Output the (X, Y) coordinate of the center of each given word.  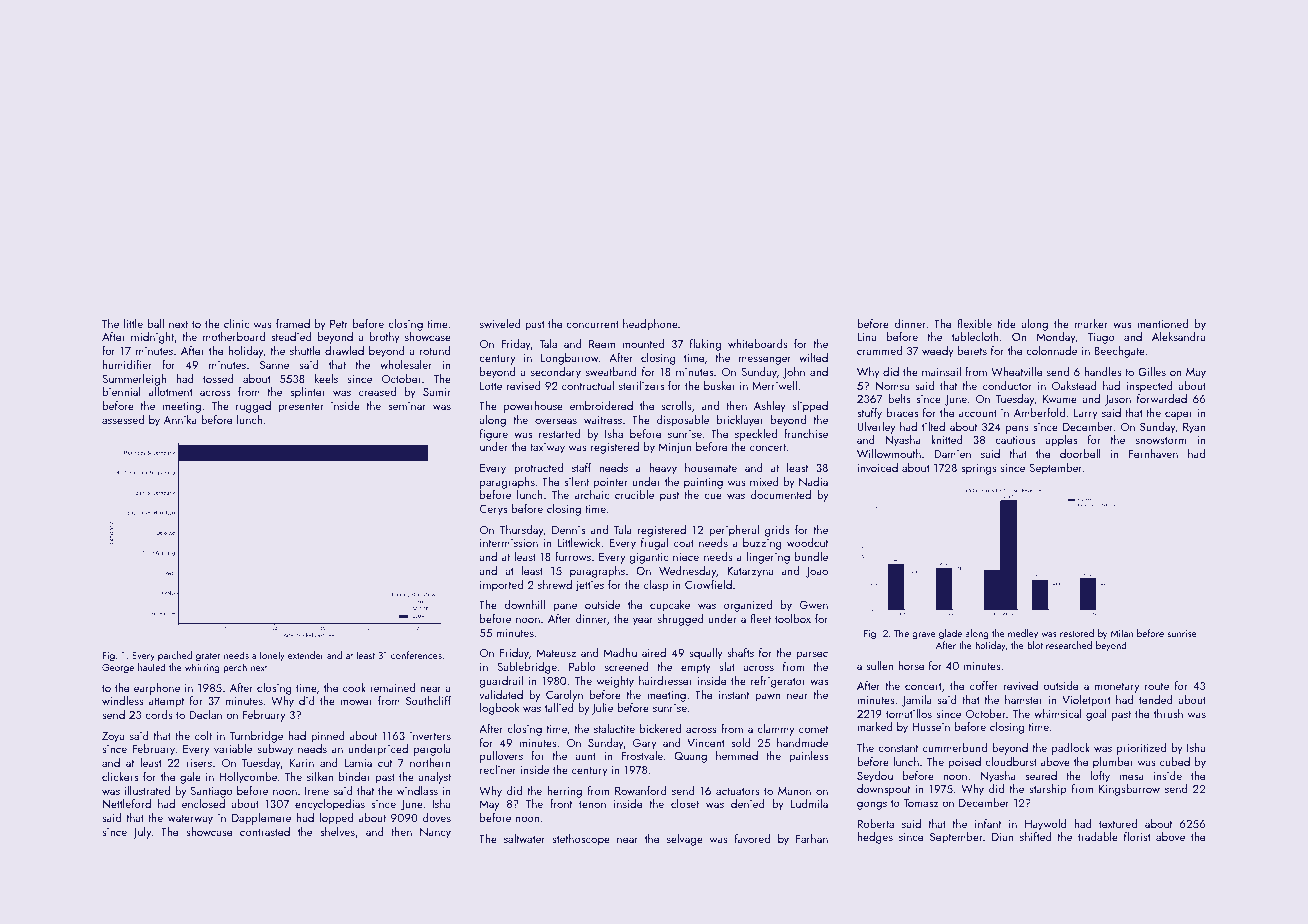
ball (156, 323)
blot (1035, 645)
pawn (768, 697)
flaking (705, 345)
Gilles (1152, 371)
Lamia (358, 763)
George (118, 669)
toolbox (793, 618)
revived (1021, 685)
